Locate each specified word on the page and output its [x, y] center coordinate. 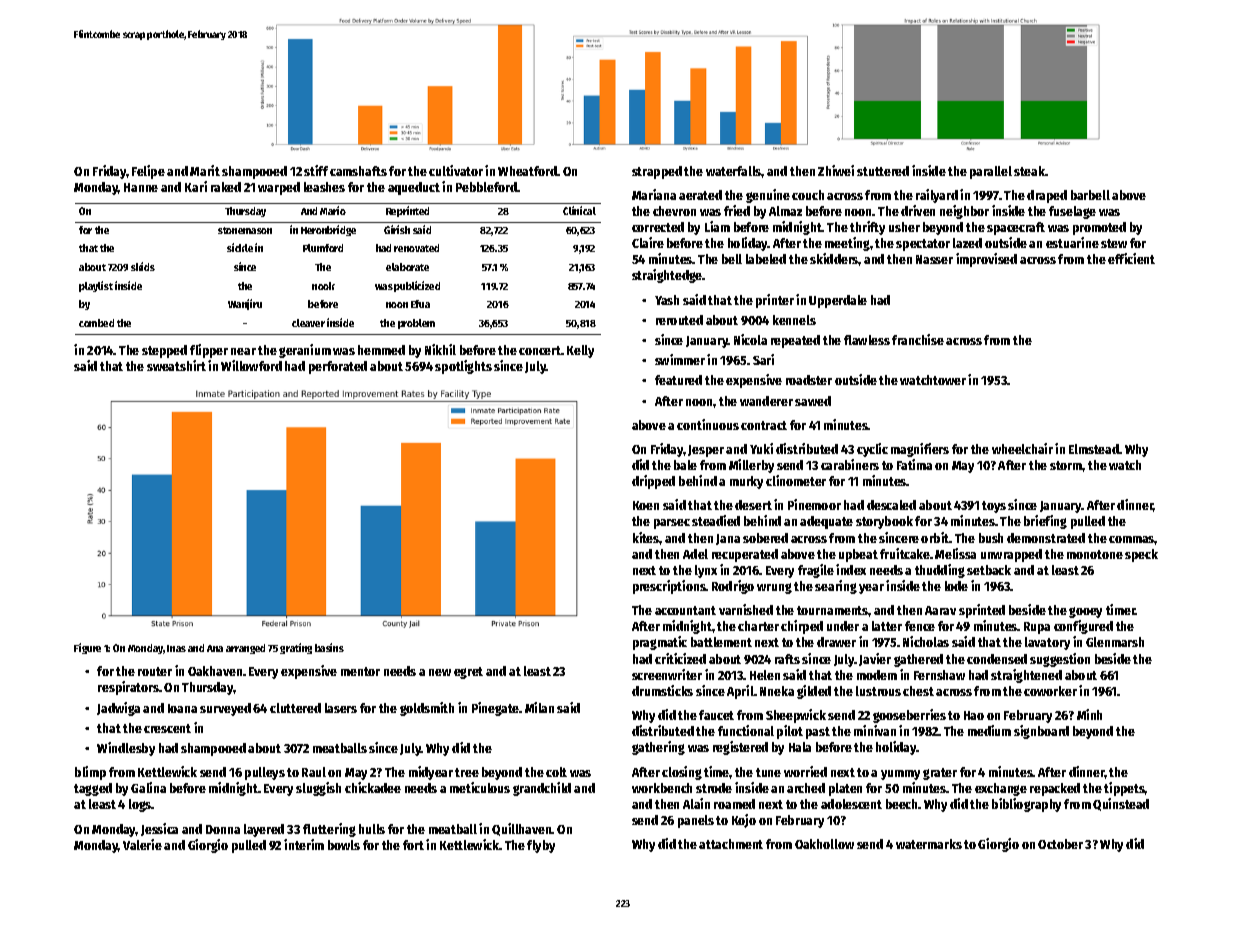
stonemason [245, 230]
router [155, 671]
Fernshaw [939, 675]
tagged [93, 789]
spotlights [463, 367]
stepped [164, 351]
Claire [648, 242]
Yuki [761, 448]
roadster [809, 380]
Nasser [934, 259]
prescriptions [669, 587]
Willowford [251, 365]
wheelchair [1022, 448]
